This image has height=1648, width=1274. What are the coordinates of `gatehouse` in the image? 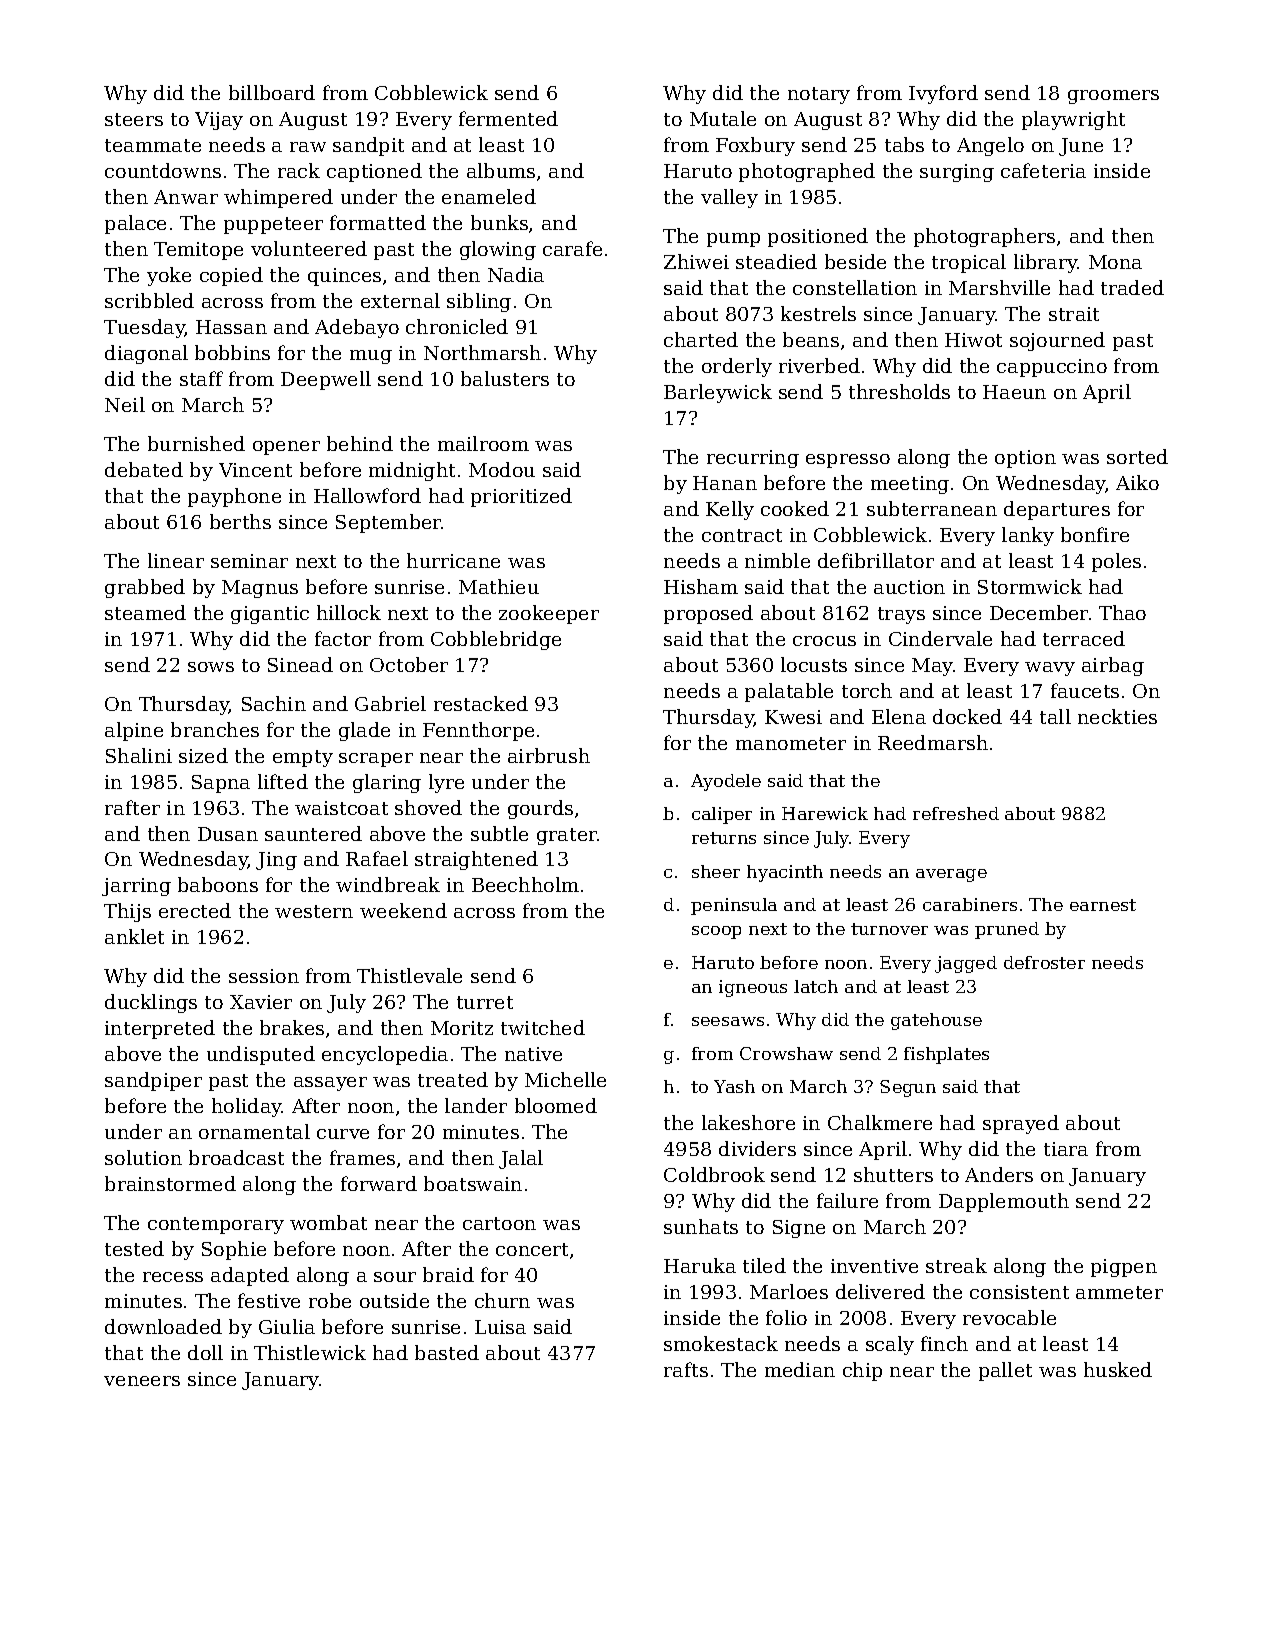 It's located at (936, 1021).
